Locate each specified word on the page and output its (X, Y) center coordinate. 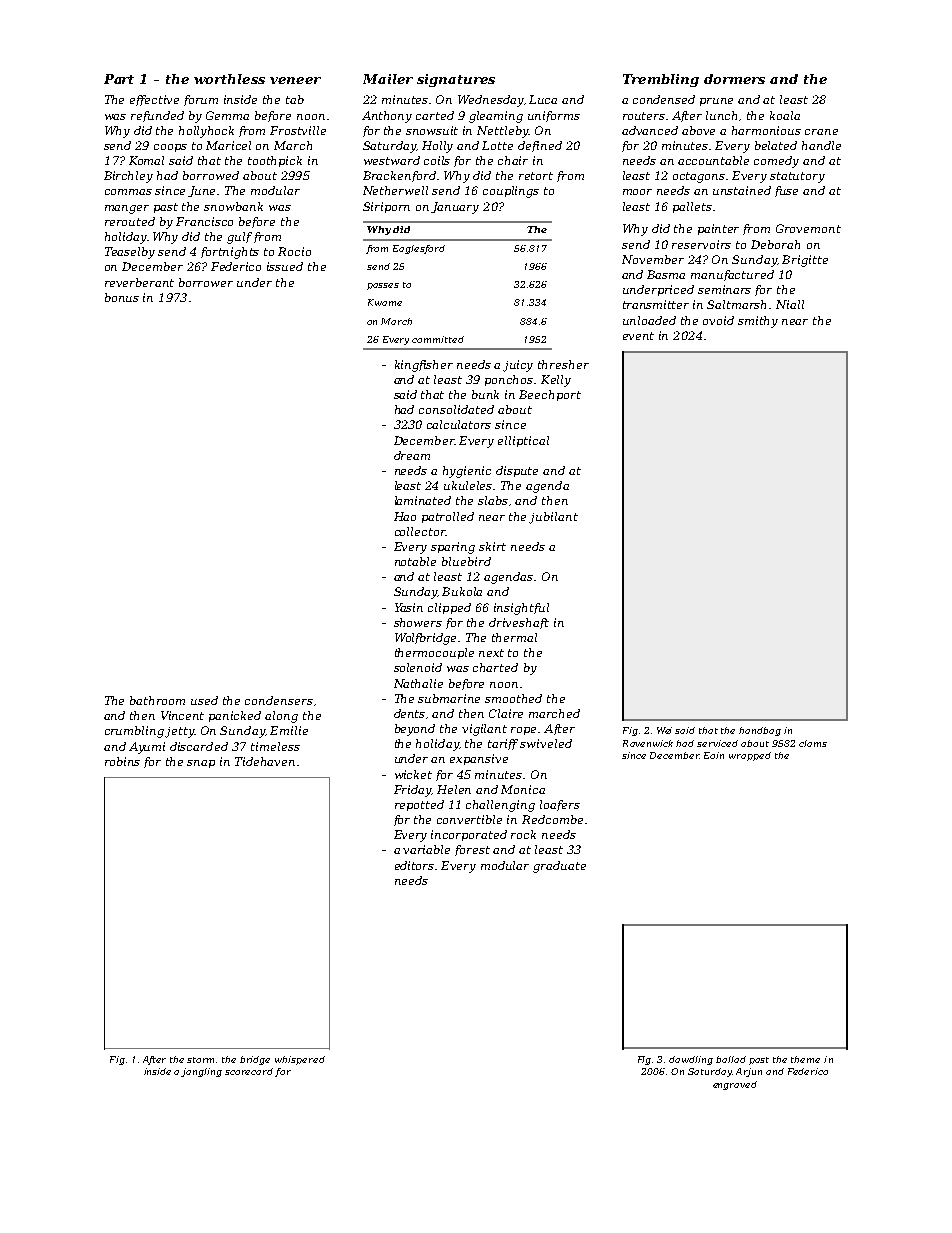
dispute (517, 471)
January (455, 208)
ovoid (718, 320)
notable (415, 561)
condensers (279, 700)
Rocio (294, 251)
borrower (206, 282)
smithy (758, 322)
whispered (300, 1060)
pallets (692, 207)
